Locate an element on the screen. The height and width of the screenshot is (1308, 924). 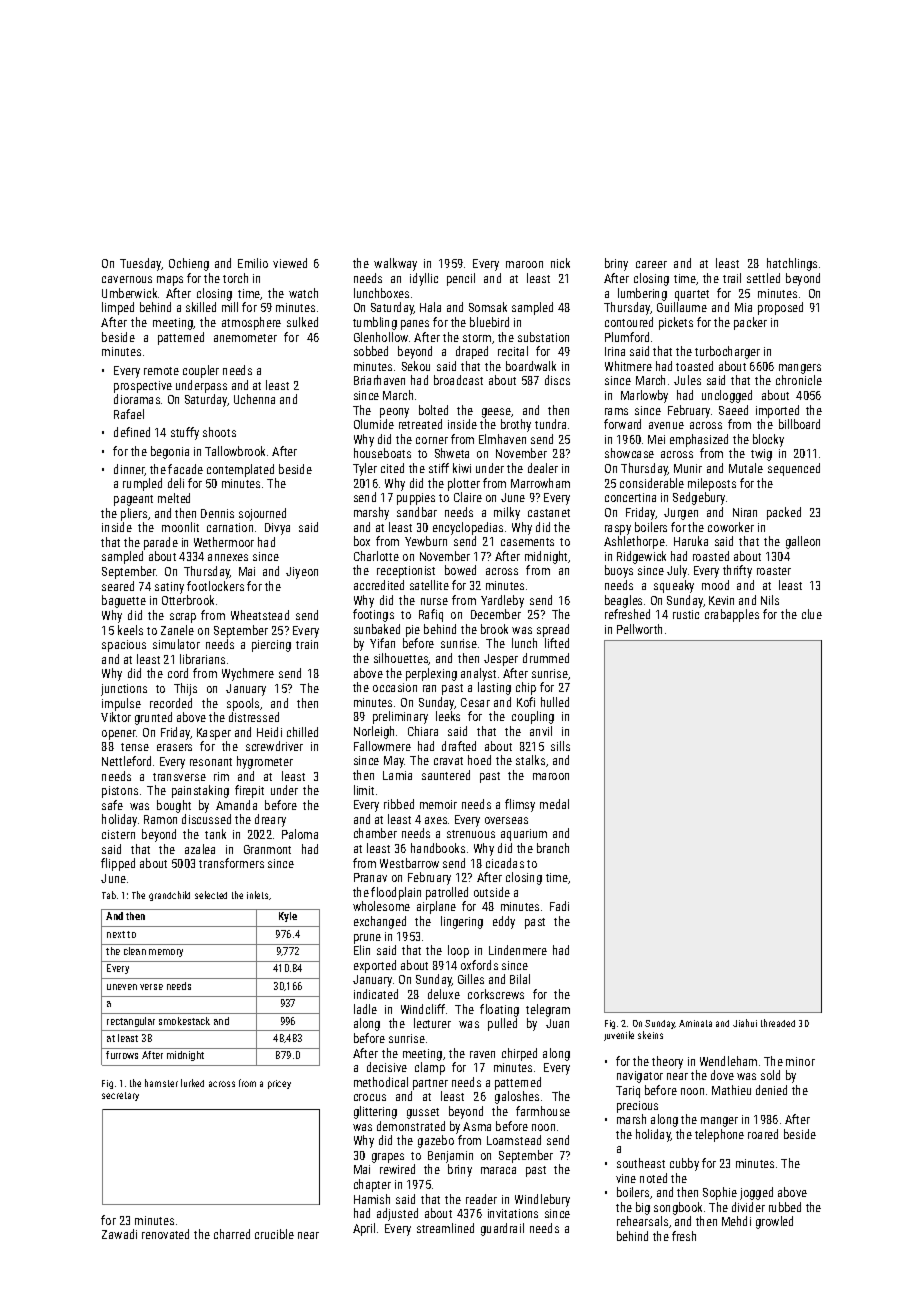
Tab is located at coordinates (109, 895).
